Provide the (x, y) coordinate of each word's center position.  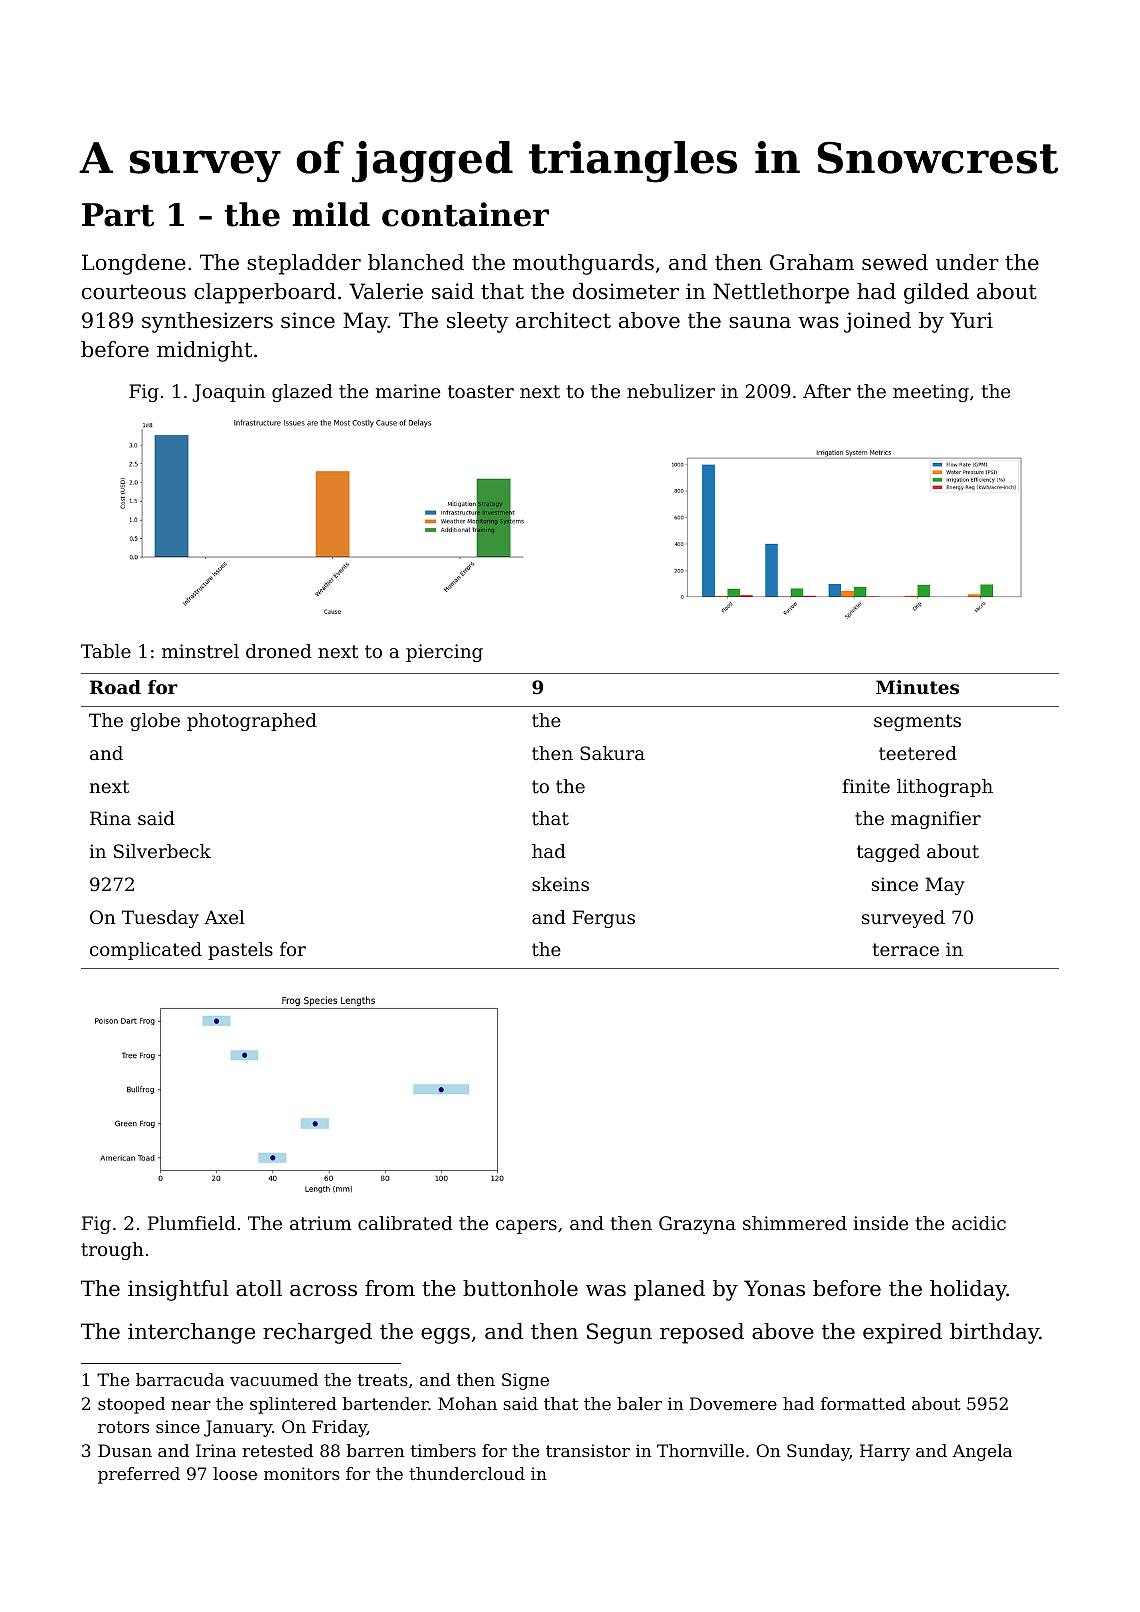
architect (563, 320)
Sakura (612, 753)
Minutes (917, 687)
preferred (139, 1475)
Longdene (134, 264)
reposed (702, 1333)
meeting (931, 393)
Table (106, 651)
